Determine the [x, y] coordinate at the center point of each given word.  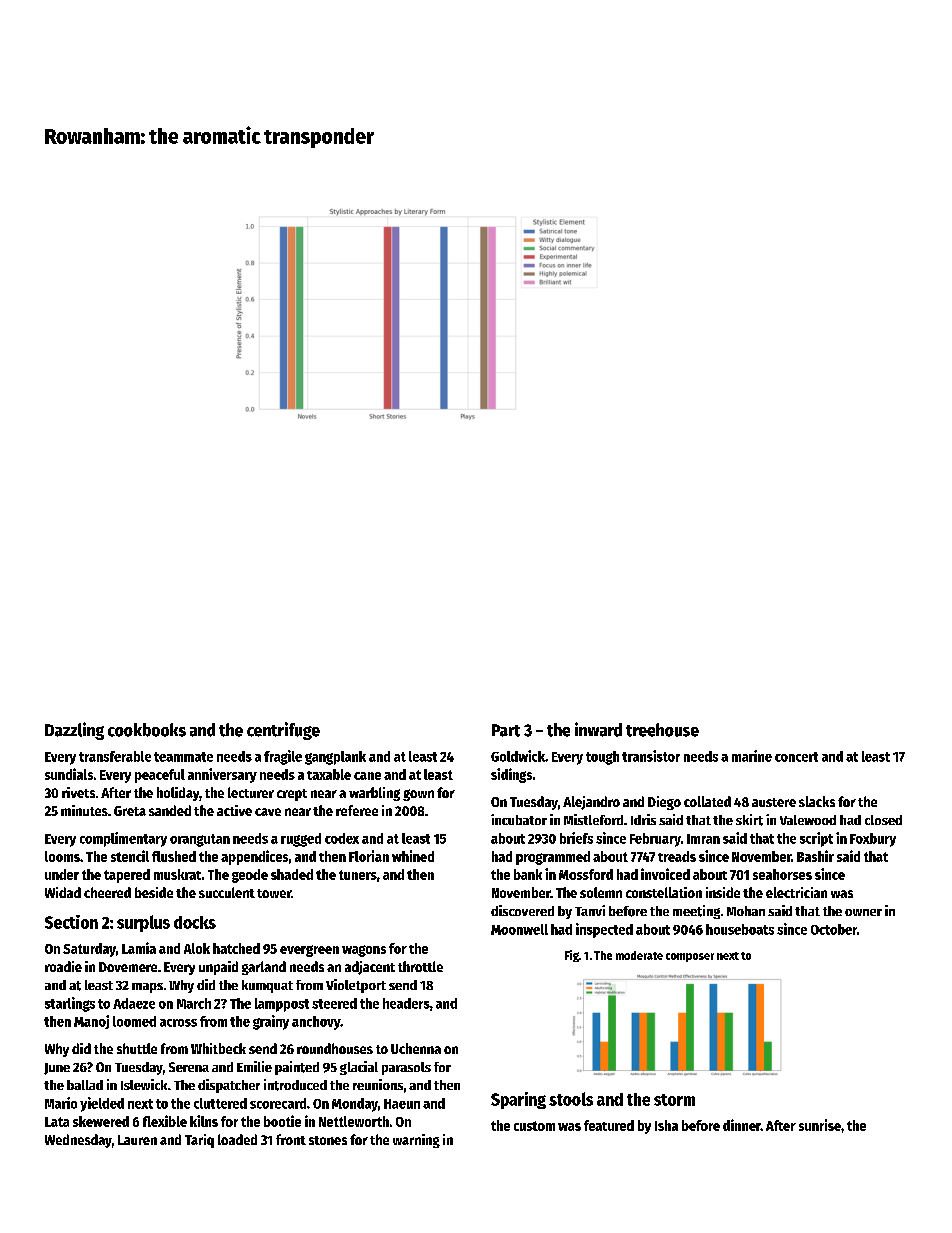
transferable [115, 756]
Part [506, 730]
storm [674, 1100]
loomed [134, 1021]
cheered [107, 892]
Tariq [199, 1141]
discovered [522, 910]
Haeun [402, 1104]
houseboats [740, 929]
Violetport [356, 986]
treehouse [662, 730]
